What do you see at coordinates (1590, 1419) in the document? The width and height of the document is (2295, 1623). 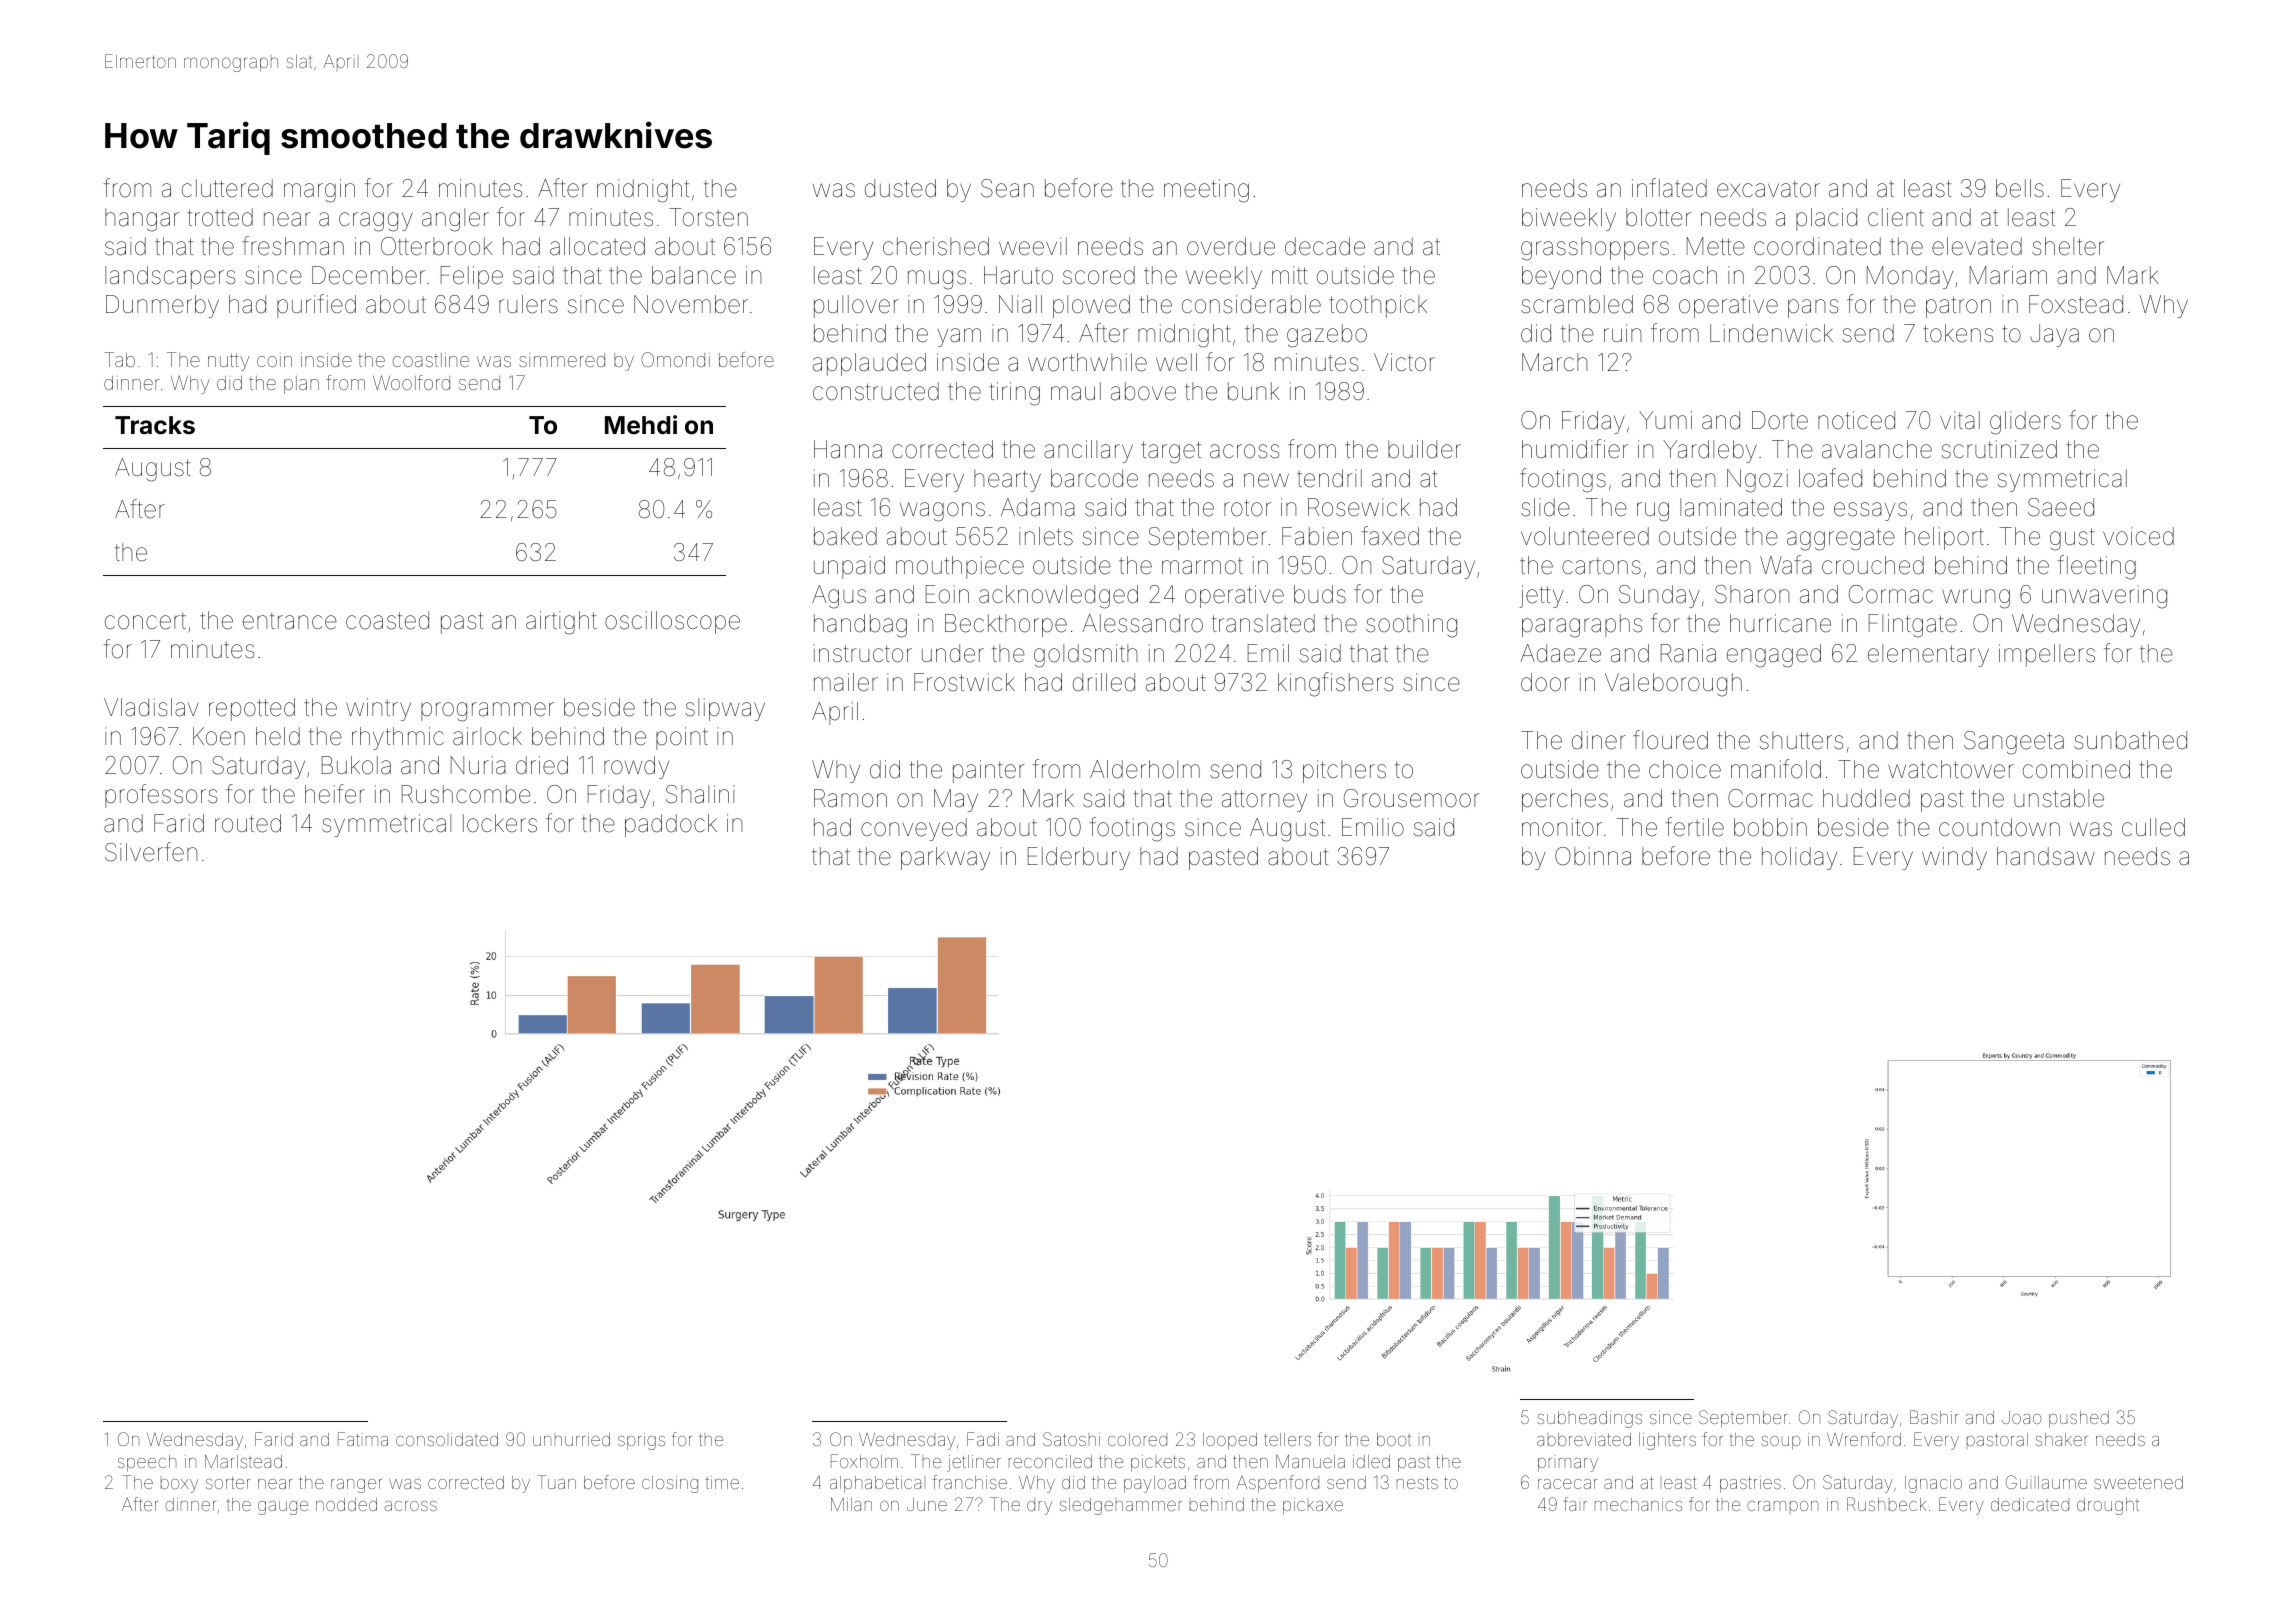 I see `subheadings` at bounding box center [1590, 1419].
